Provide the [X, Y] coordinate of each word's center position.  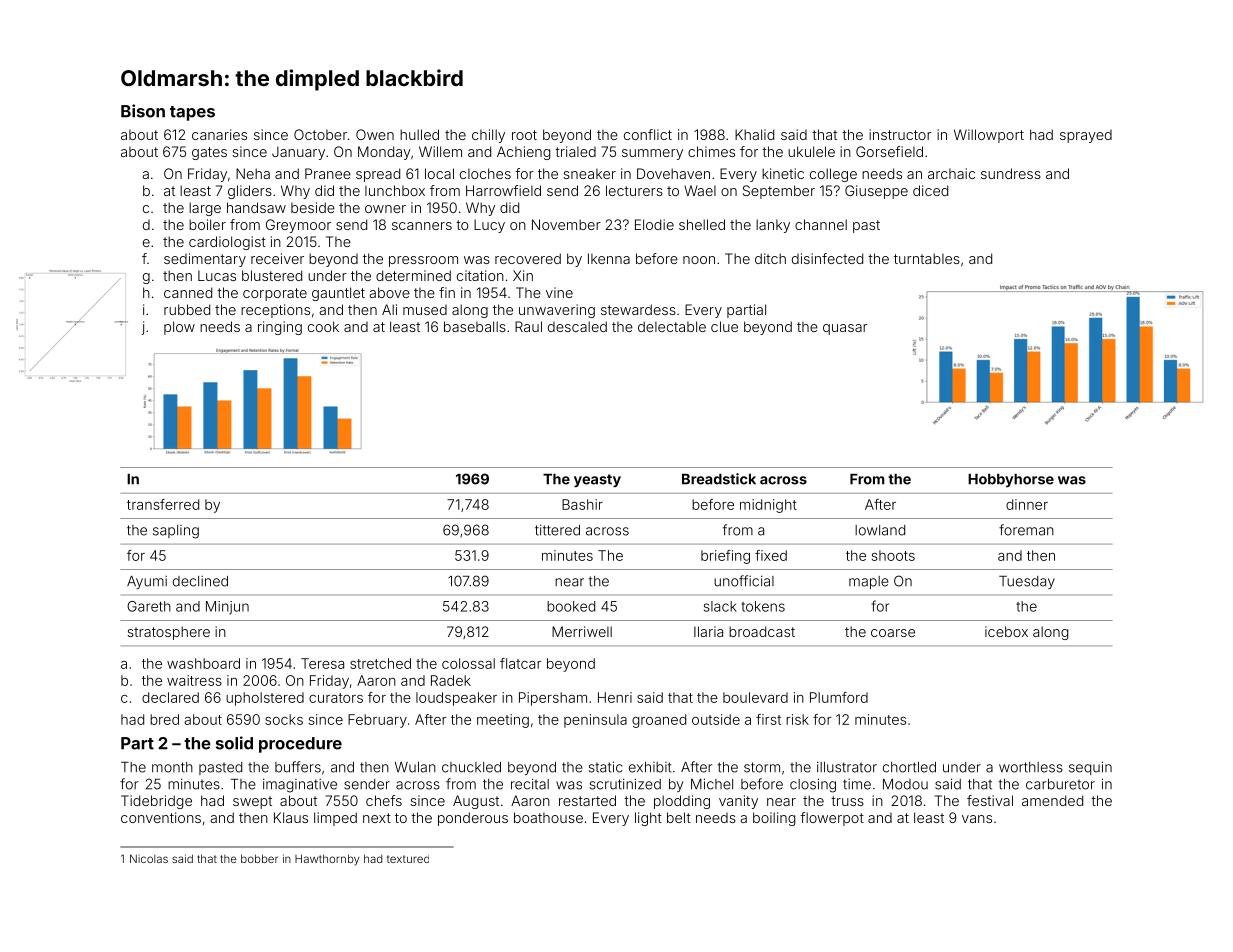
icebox [1006, 631]
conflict [648, 134]
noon [699, 260]
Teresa [322, 663]
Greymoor [298, 226]
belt [679, 817]
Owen [375, 134]
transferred [163, 504]
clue [724, 326]
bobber [259, 858]
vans [977, 819]
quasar [845, 329]
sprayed [1086, 136]
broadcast [762, 631]
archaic [951, 173]
